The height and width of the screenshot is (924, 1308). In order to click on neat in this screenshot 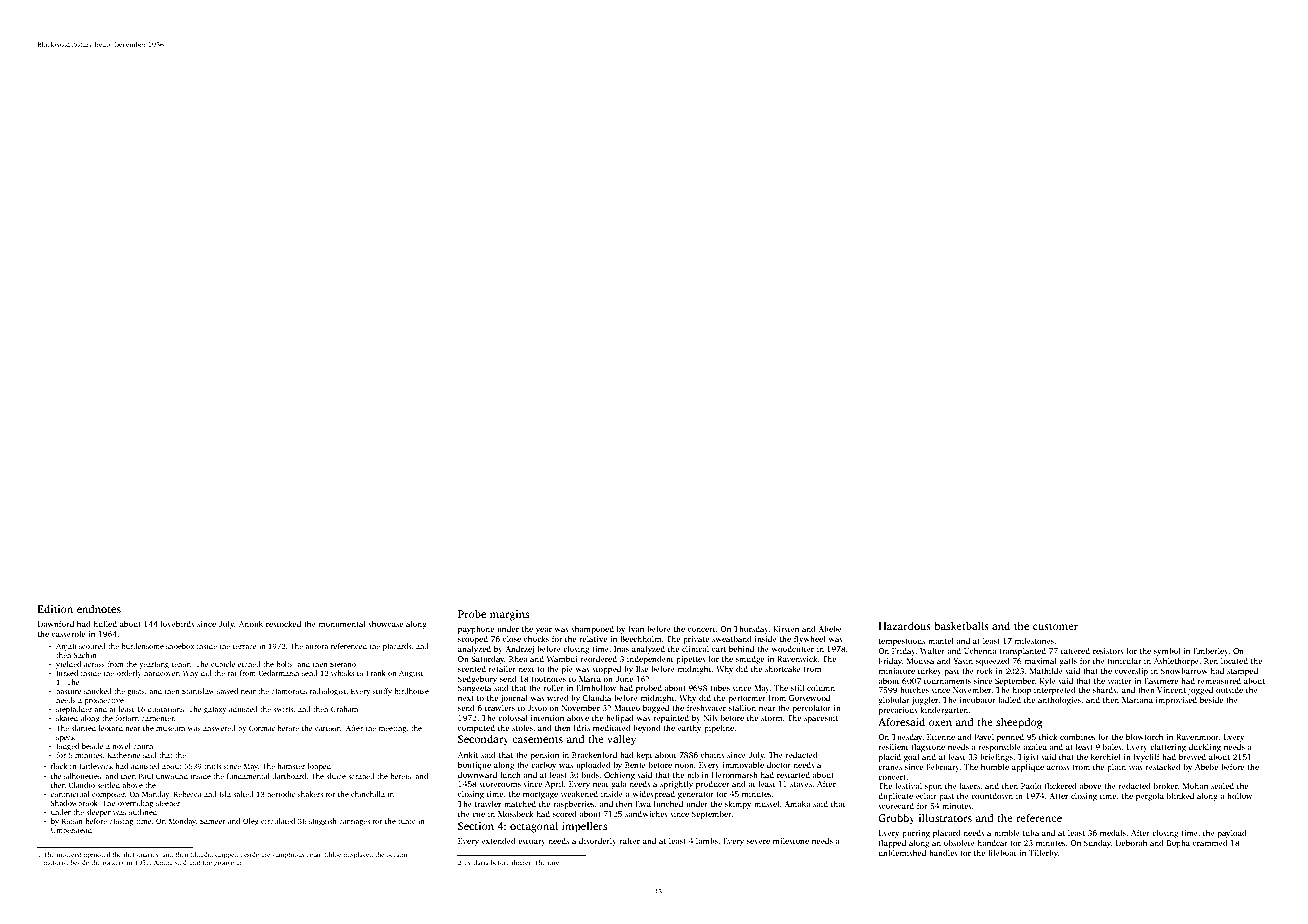, I will do `click(600, 784)`.
